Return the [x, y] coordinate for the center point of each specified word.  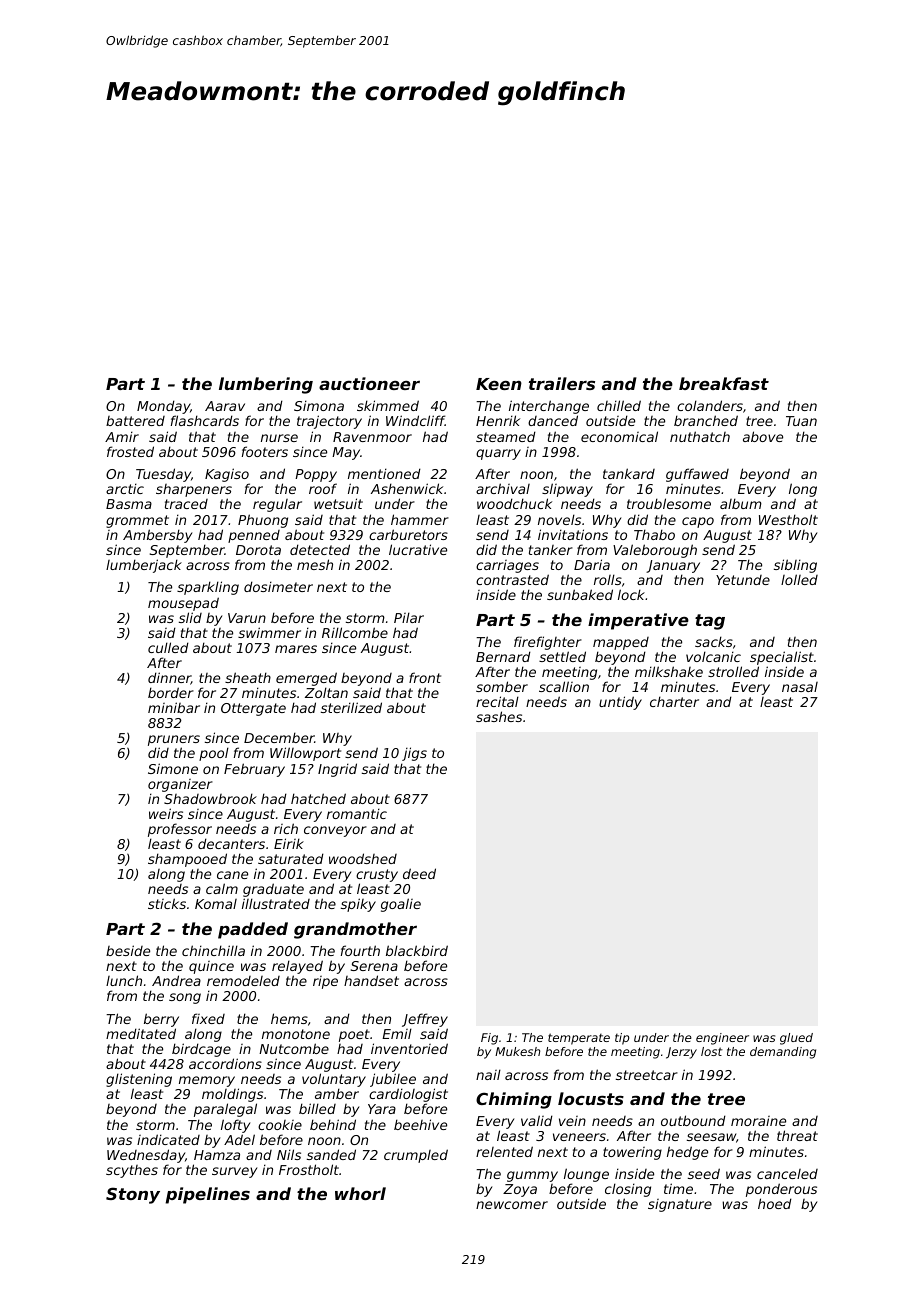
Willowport [305, 754]
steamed [506, 436]
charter [674, 701]
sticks [167, 903]
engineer [722, 1039]
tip [622, 1039]
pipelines [208, 1195]
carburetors [408, 534]
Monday [163, 408]
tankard [629, 473]
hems [289, 1018]
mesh [315, 564]
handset [371, 980]
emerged [306, 679]
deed [419, 873]
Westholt [788, 519]
